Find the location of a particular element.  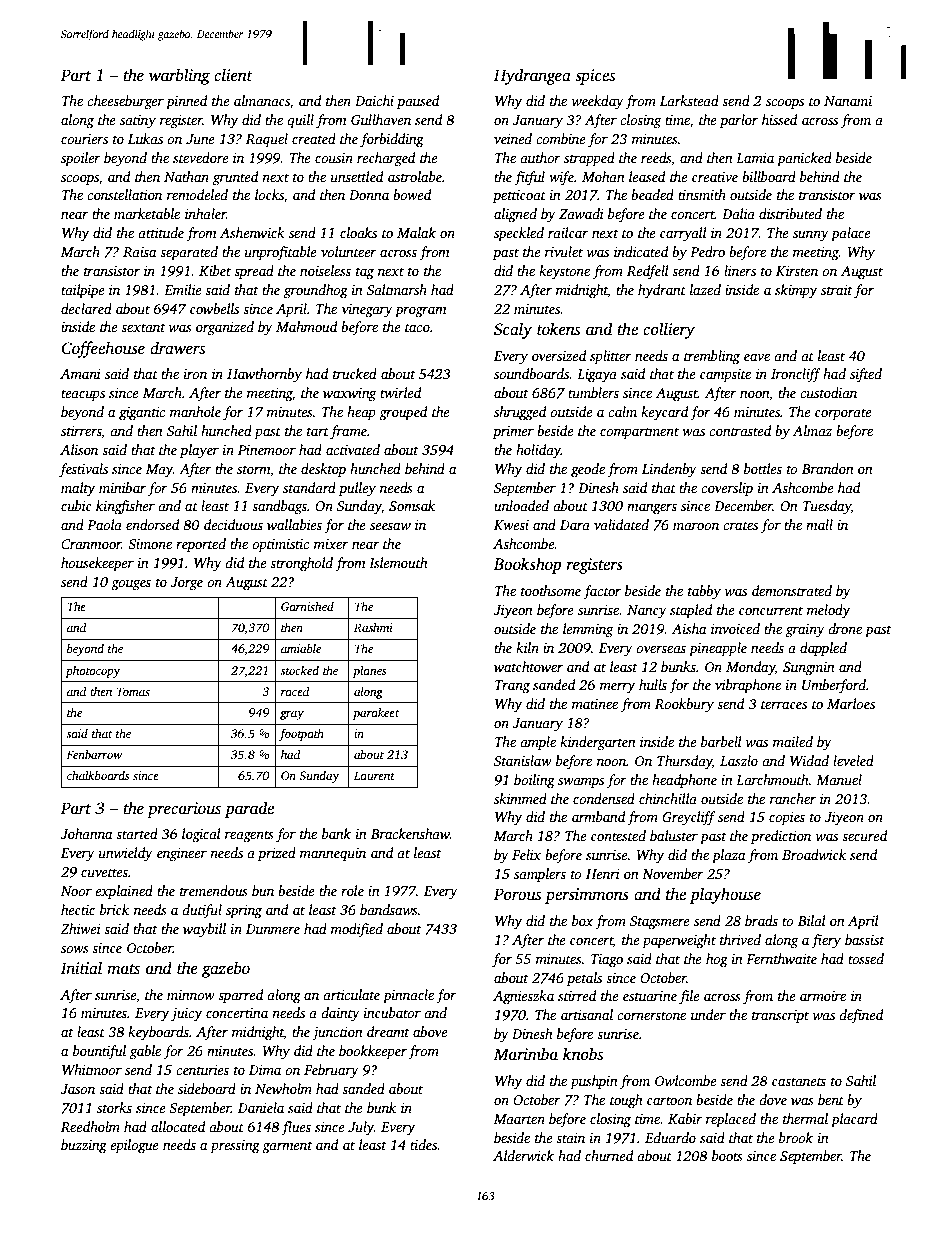

placard is located at coordinates (854, 1120).
